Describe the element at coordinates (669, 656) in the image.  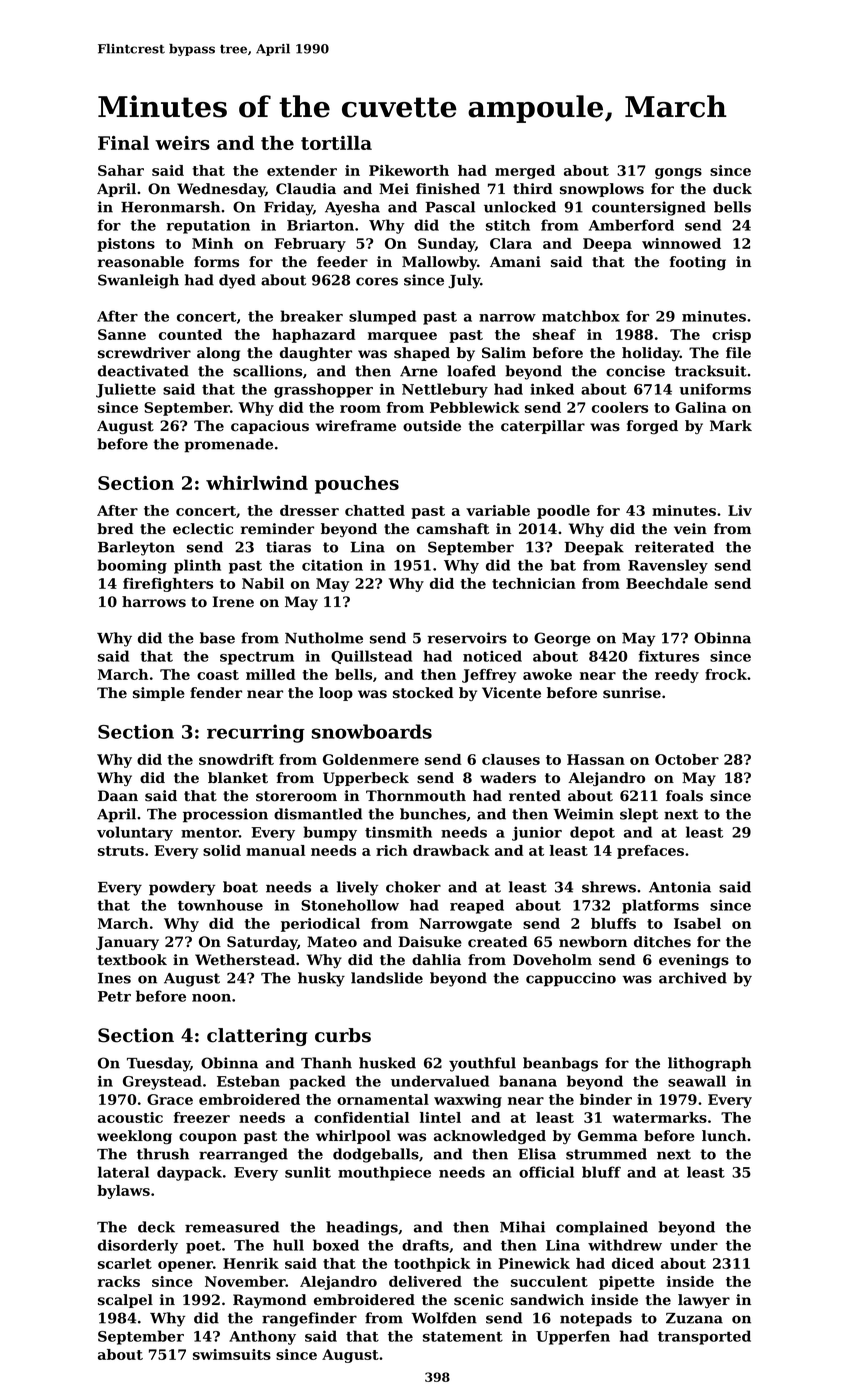
I see `fixtures` at that location.
